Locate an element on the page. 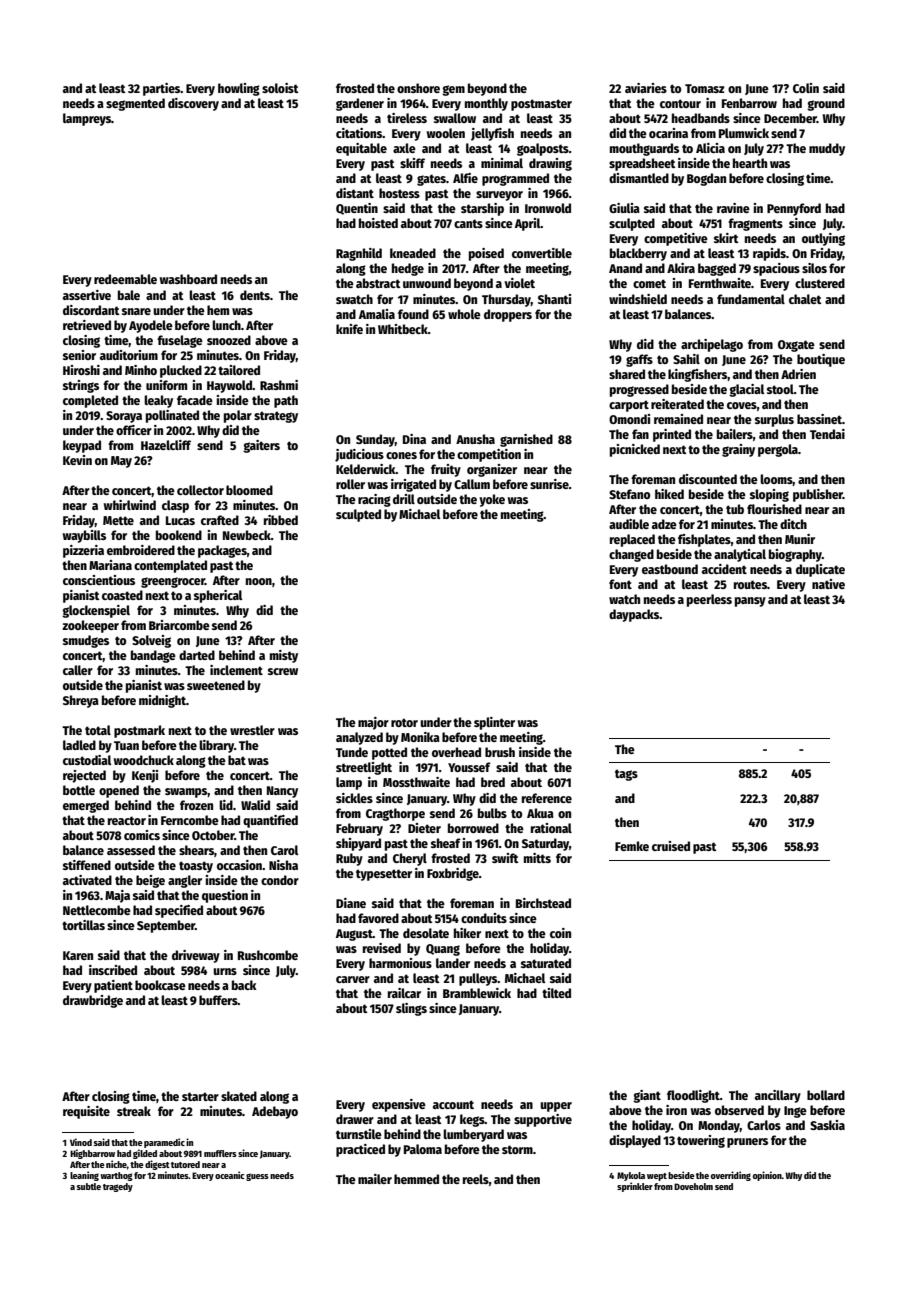 This image has width=908, height=1316. surveyor is located at coordinates (499, 196).
